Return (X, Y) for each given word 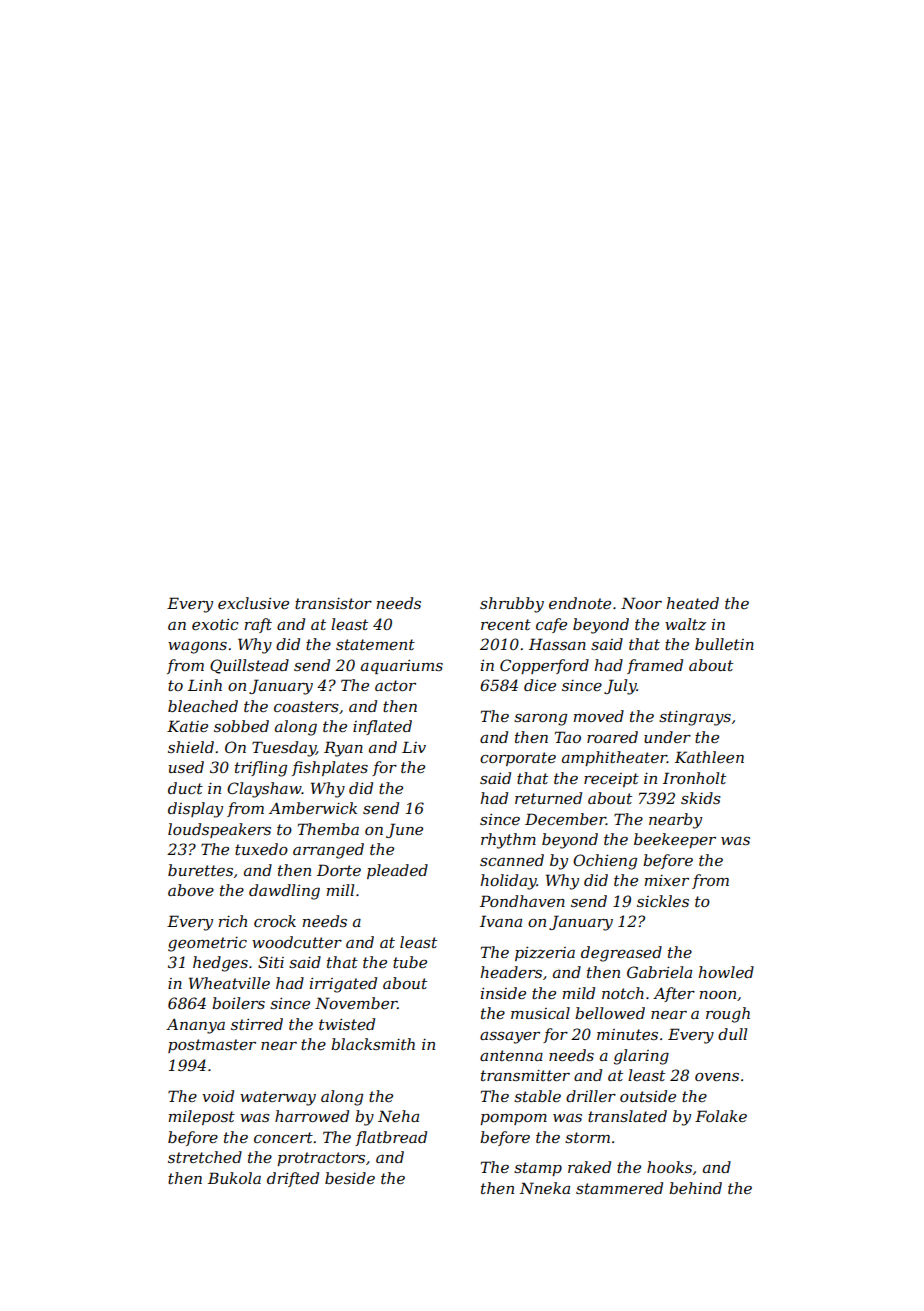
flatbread (391, 1138)
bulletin (724, 644)
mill (340, 890)
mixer (667, 880)
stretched (205, 1157)
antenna (511, 1055)
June (404, 830)
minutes (627, 1034)
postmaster (212, 1046)
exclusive (253, 603)
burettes (200, 870)
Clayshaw (264, 790)
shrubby (512, 605)
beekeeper (675, 840)
